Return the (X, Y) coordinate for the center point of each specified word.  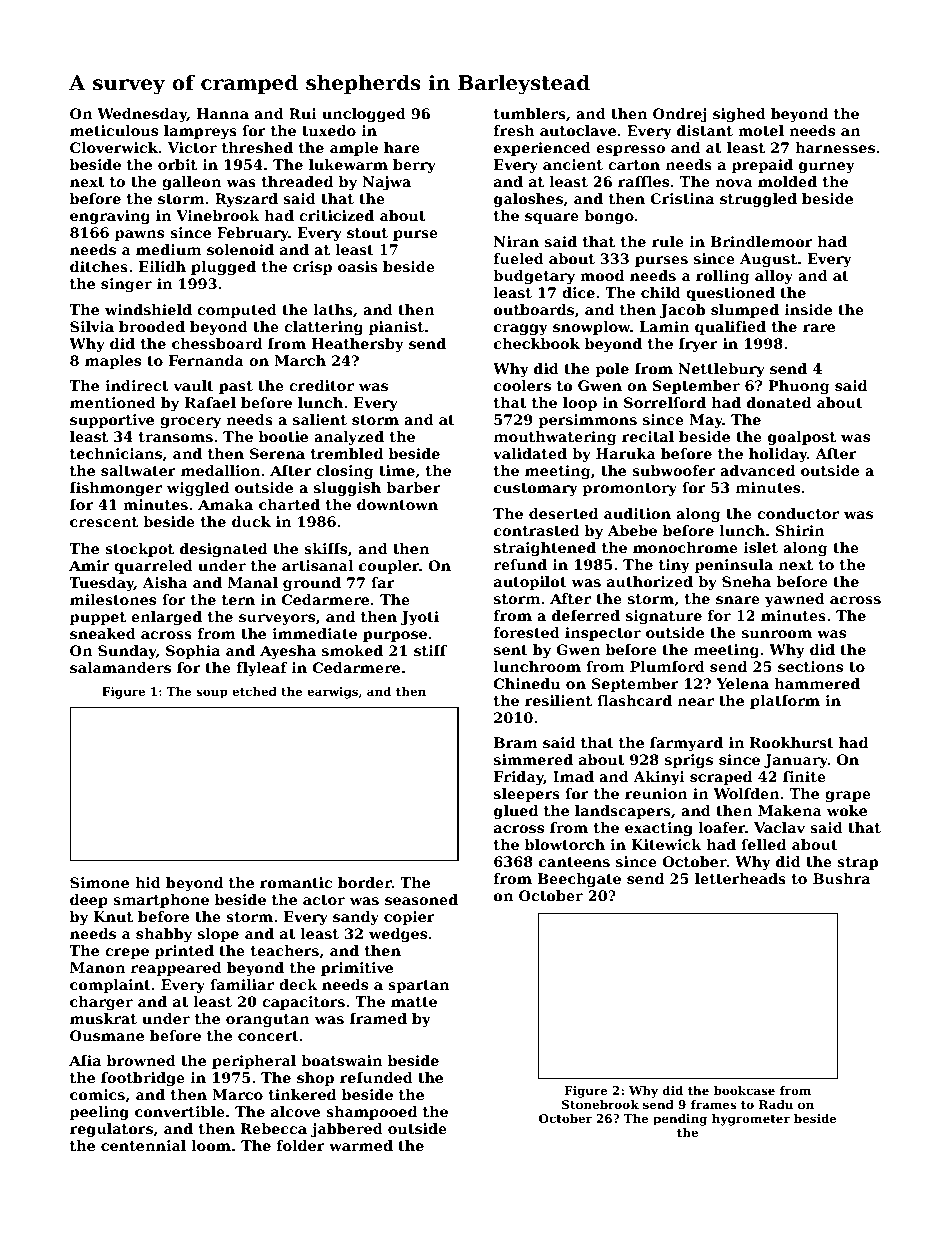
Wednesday (142, 115)
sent (511, 650)
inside (808, 309)
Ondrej (680, 115)
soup (212, 694)
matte (414, 1002)
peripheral (254, 1062)
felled (763, 844)
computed (237, 311)
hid (148, 882)
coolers (522, 385)
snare (738, 600)
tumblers (530, 113)
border (365, 882)
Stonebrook (600, 1104)
